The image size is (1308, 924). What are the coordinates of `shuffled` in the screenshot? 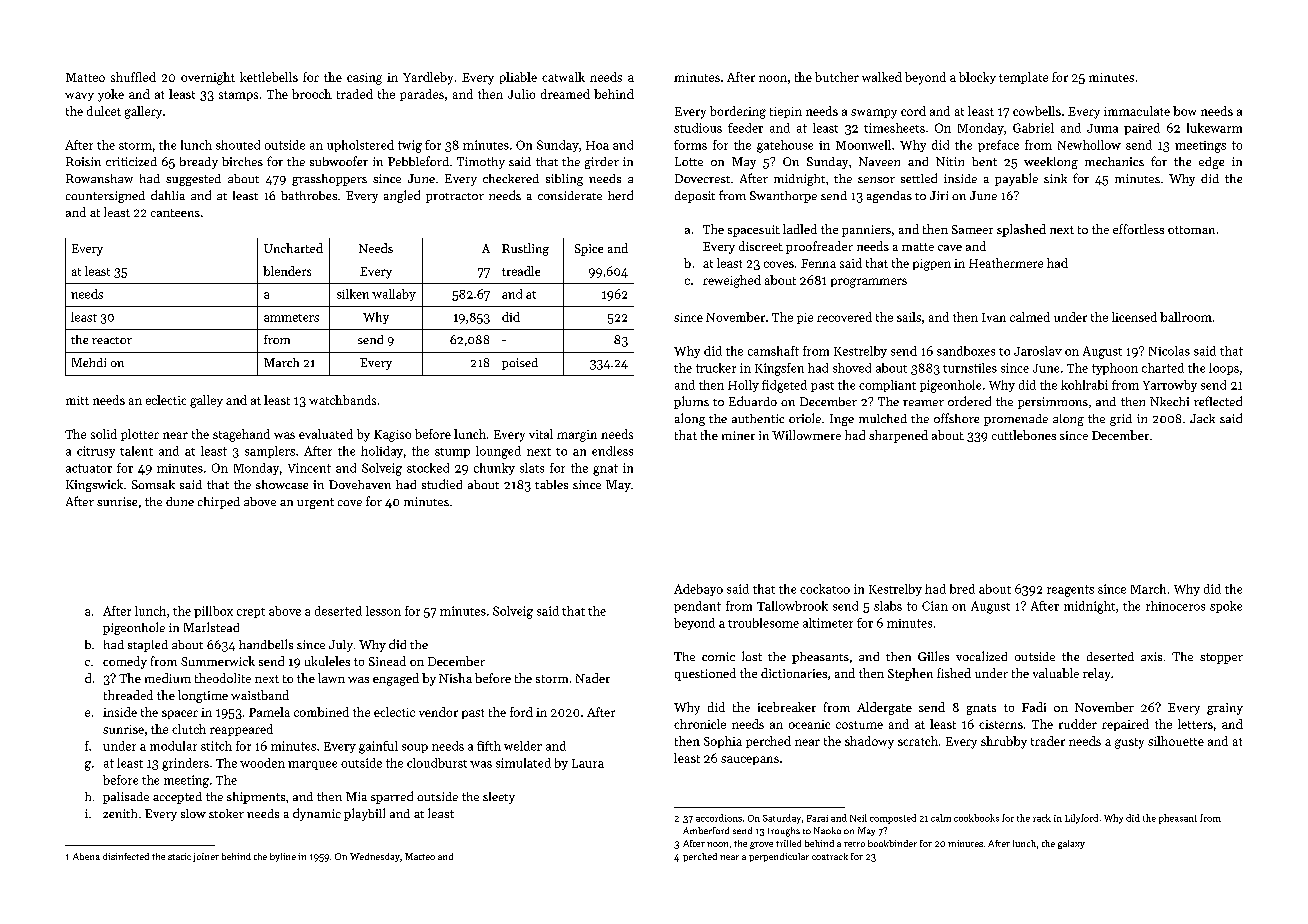 It's located at (133, 77).
